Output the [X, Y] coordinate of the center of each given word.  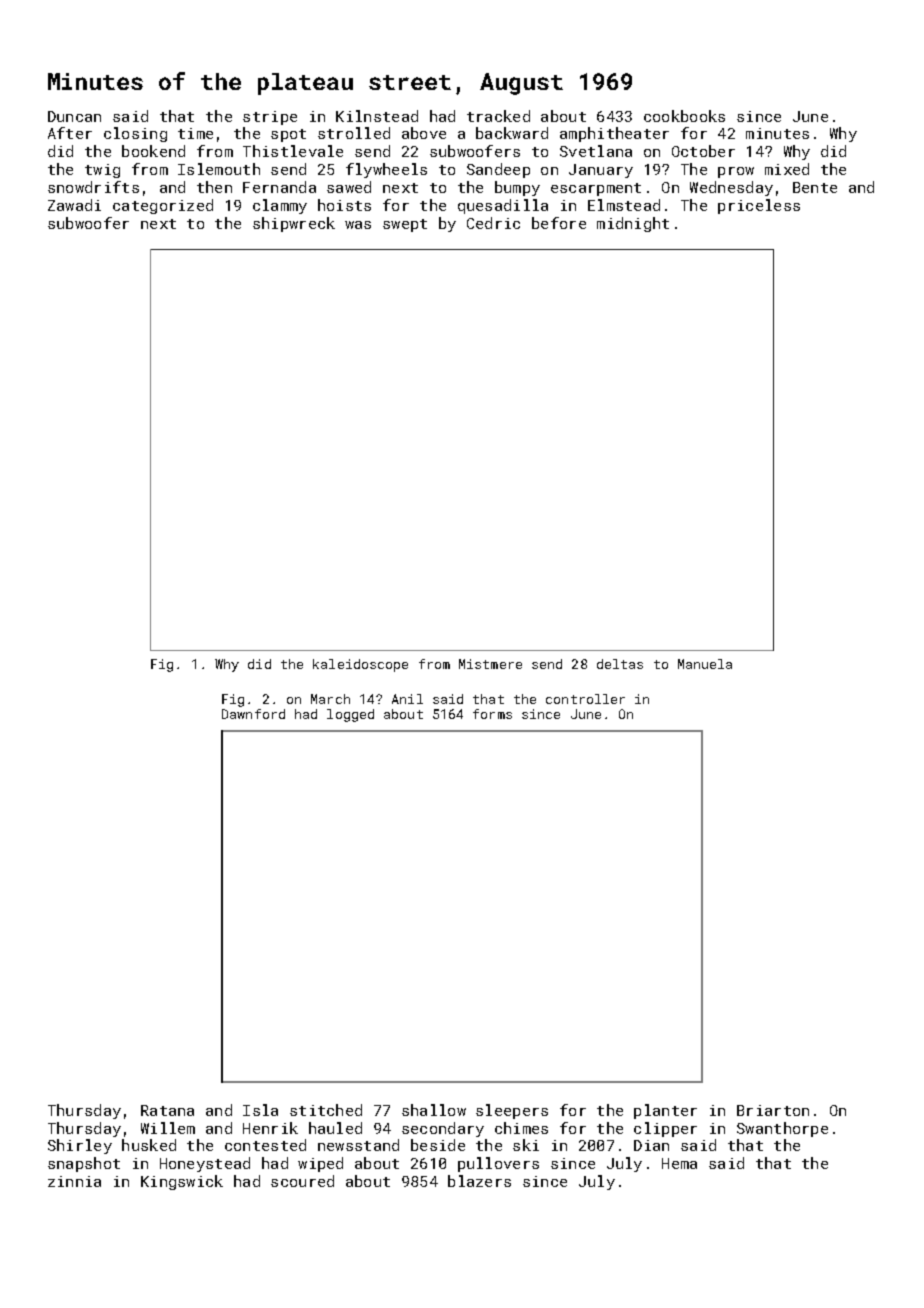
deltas [620, 664]
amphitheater [614, 134]
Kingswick [182, 1182]
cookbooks [684, 116]
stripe [270, 118]
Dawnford [253, 714]
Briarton [773, 1110]
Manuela [705, 664]
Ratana [167, 1110]
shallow [434, 1110]
